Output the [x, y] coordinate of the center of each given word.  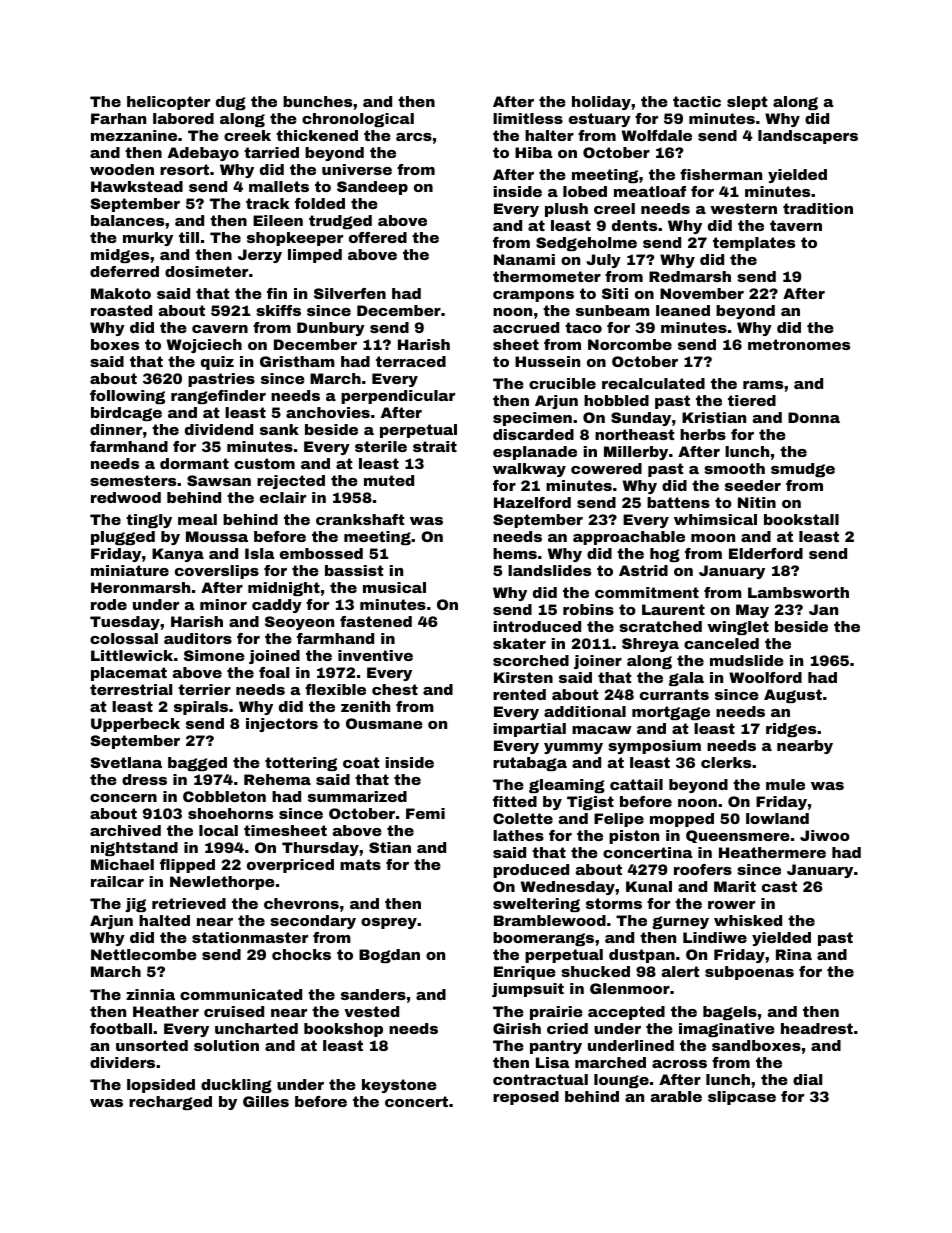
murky [148, 239]
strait [435, 446]
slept [747, 103]
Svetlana [126, 762]
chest [395, 689]
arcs [414, 137]
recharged [170, 1103]
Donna [814, 417]
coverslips [217, 572]
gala [686, 679]
